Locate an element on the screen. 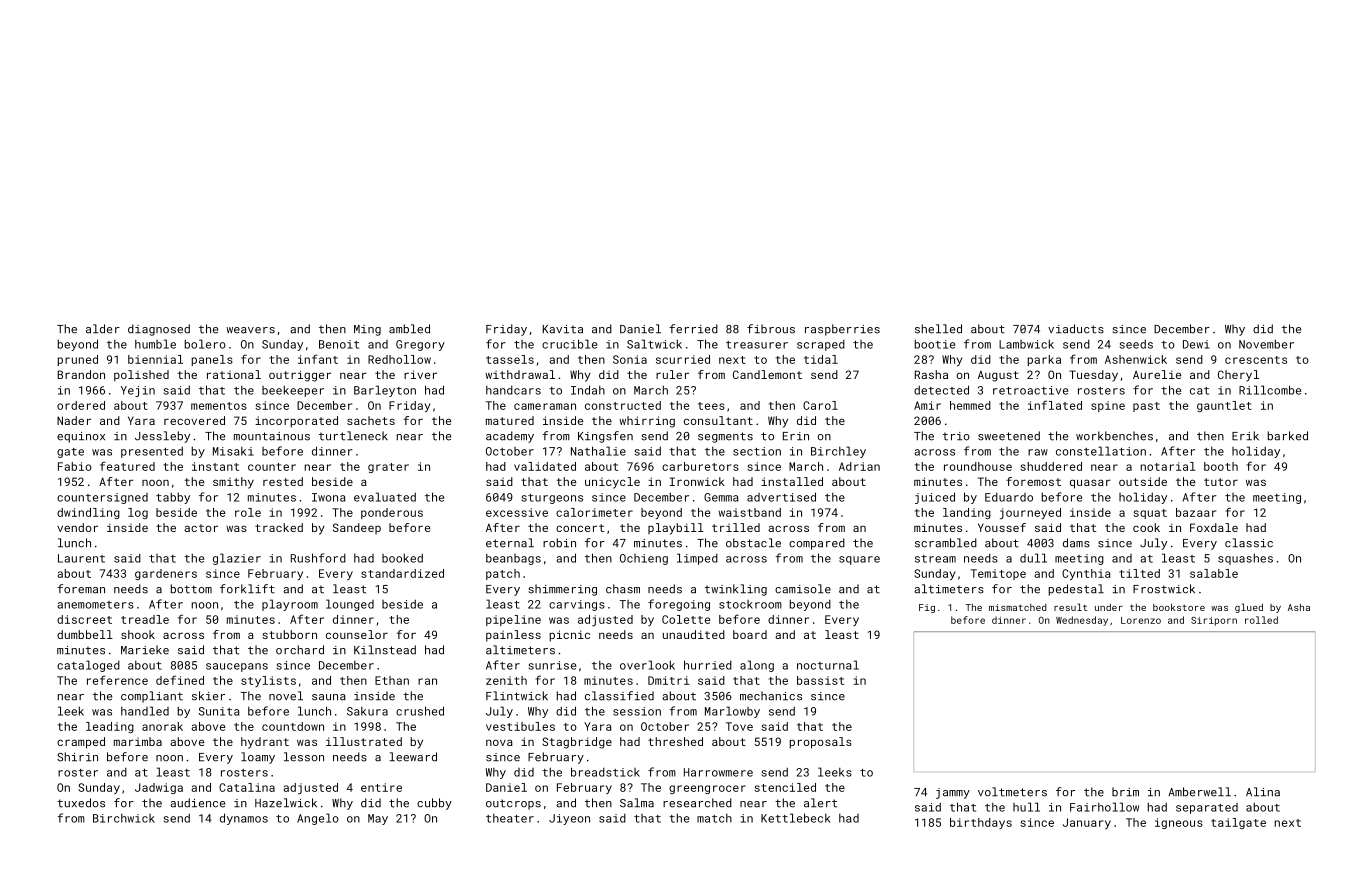 The image size is (1372, 887). tutor is located at coordinates (1221, 482).
